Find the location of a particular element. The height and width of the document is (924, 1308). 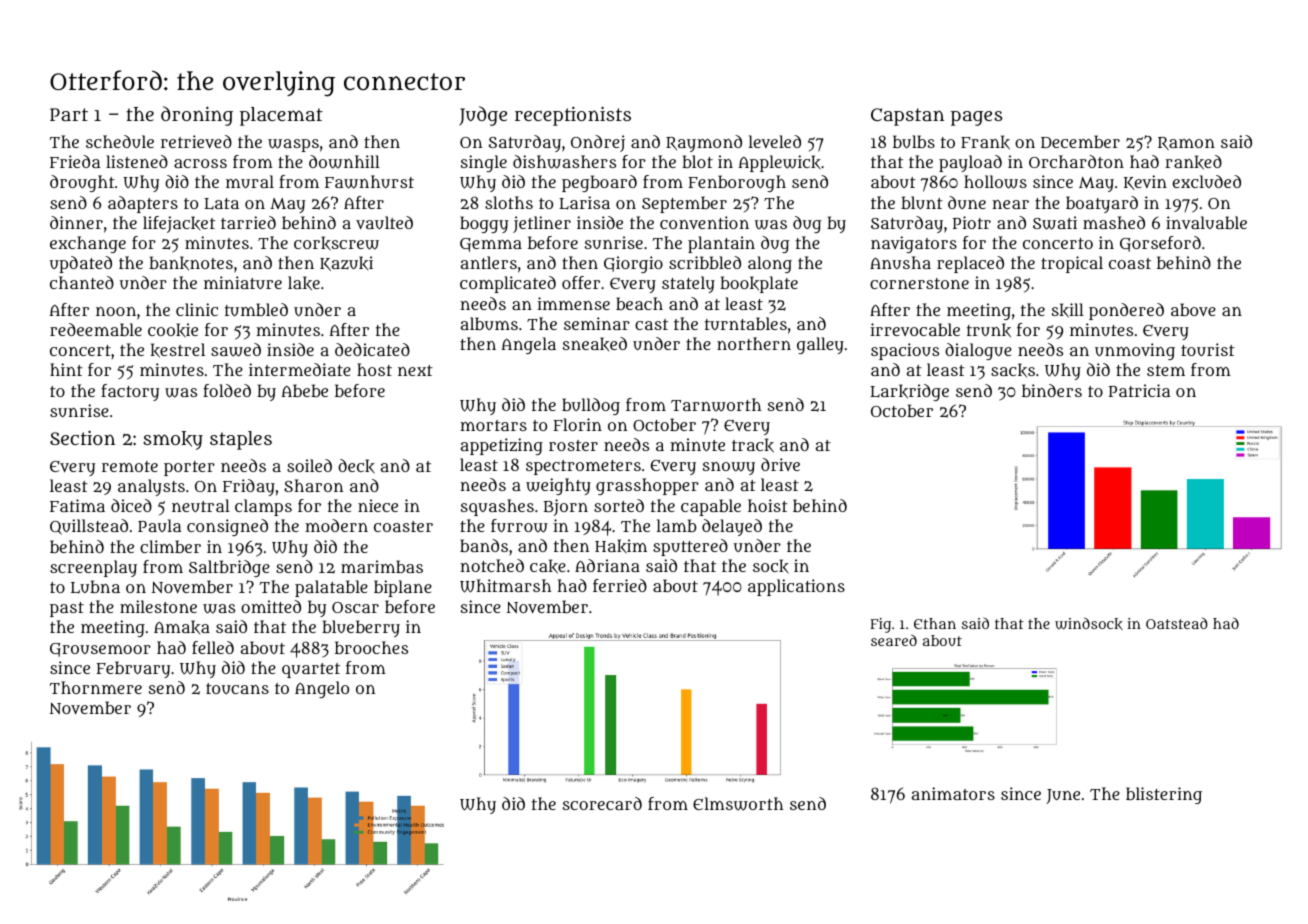

Part is located at coordinates (69, 114).
